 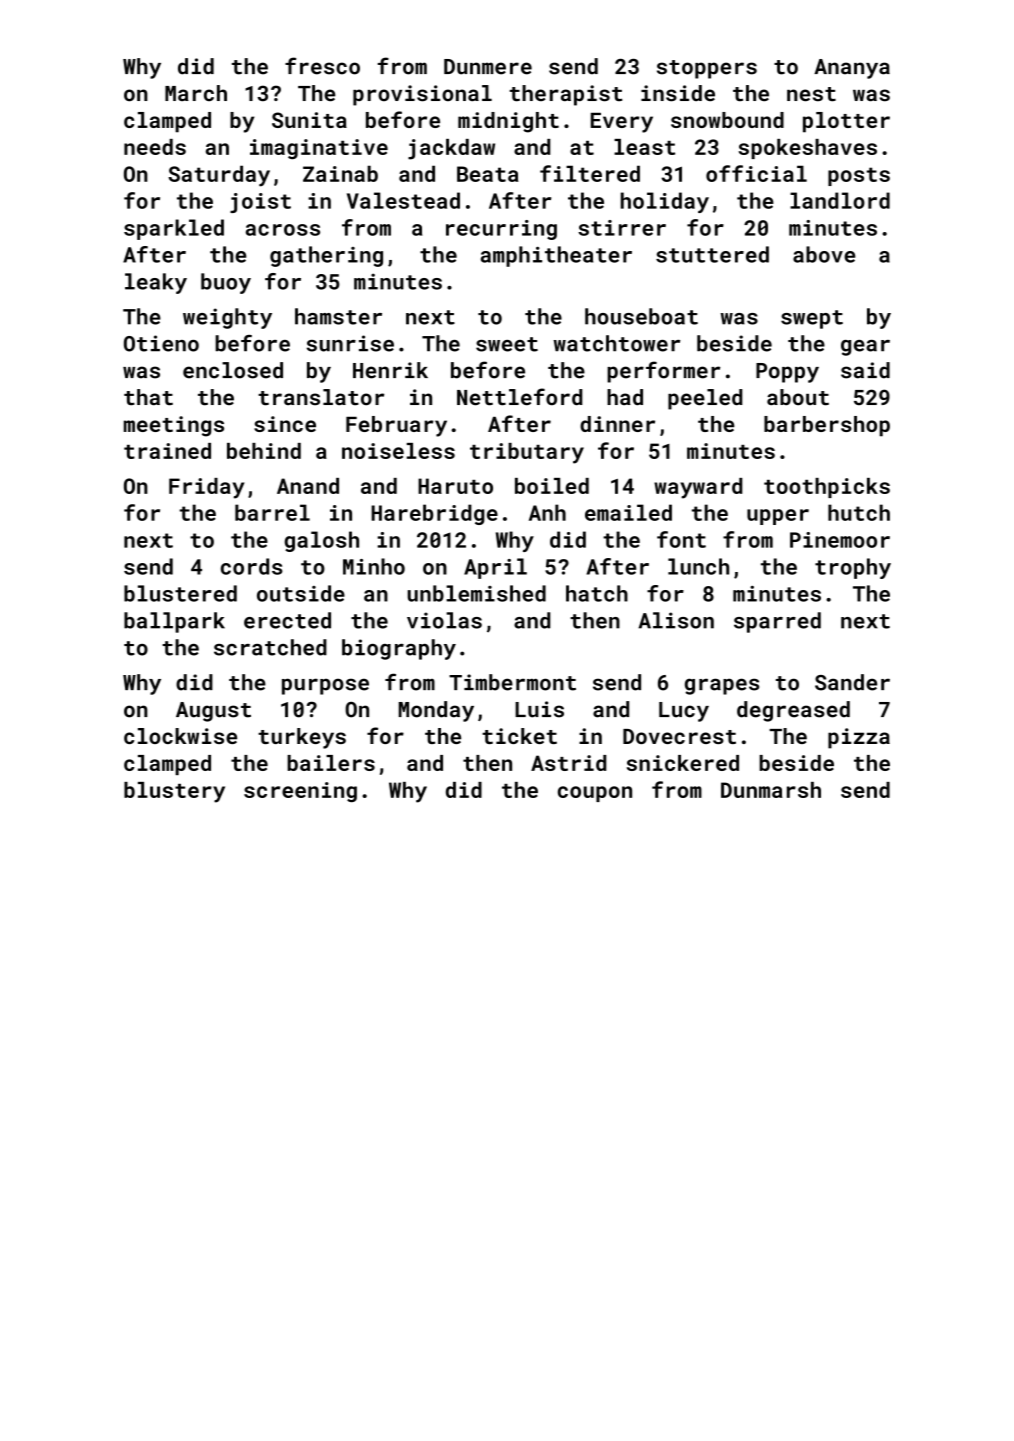 What do you see at coordinates (827, 426) in the page?
I see `barbershop` at bounding box center [827, 426].
